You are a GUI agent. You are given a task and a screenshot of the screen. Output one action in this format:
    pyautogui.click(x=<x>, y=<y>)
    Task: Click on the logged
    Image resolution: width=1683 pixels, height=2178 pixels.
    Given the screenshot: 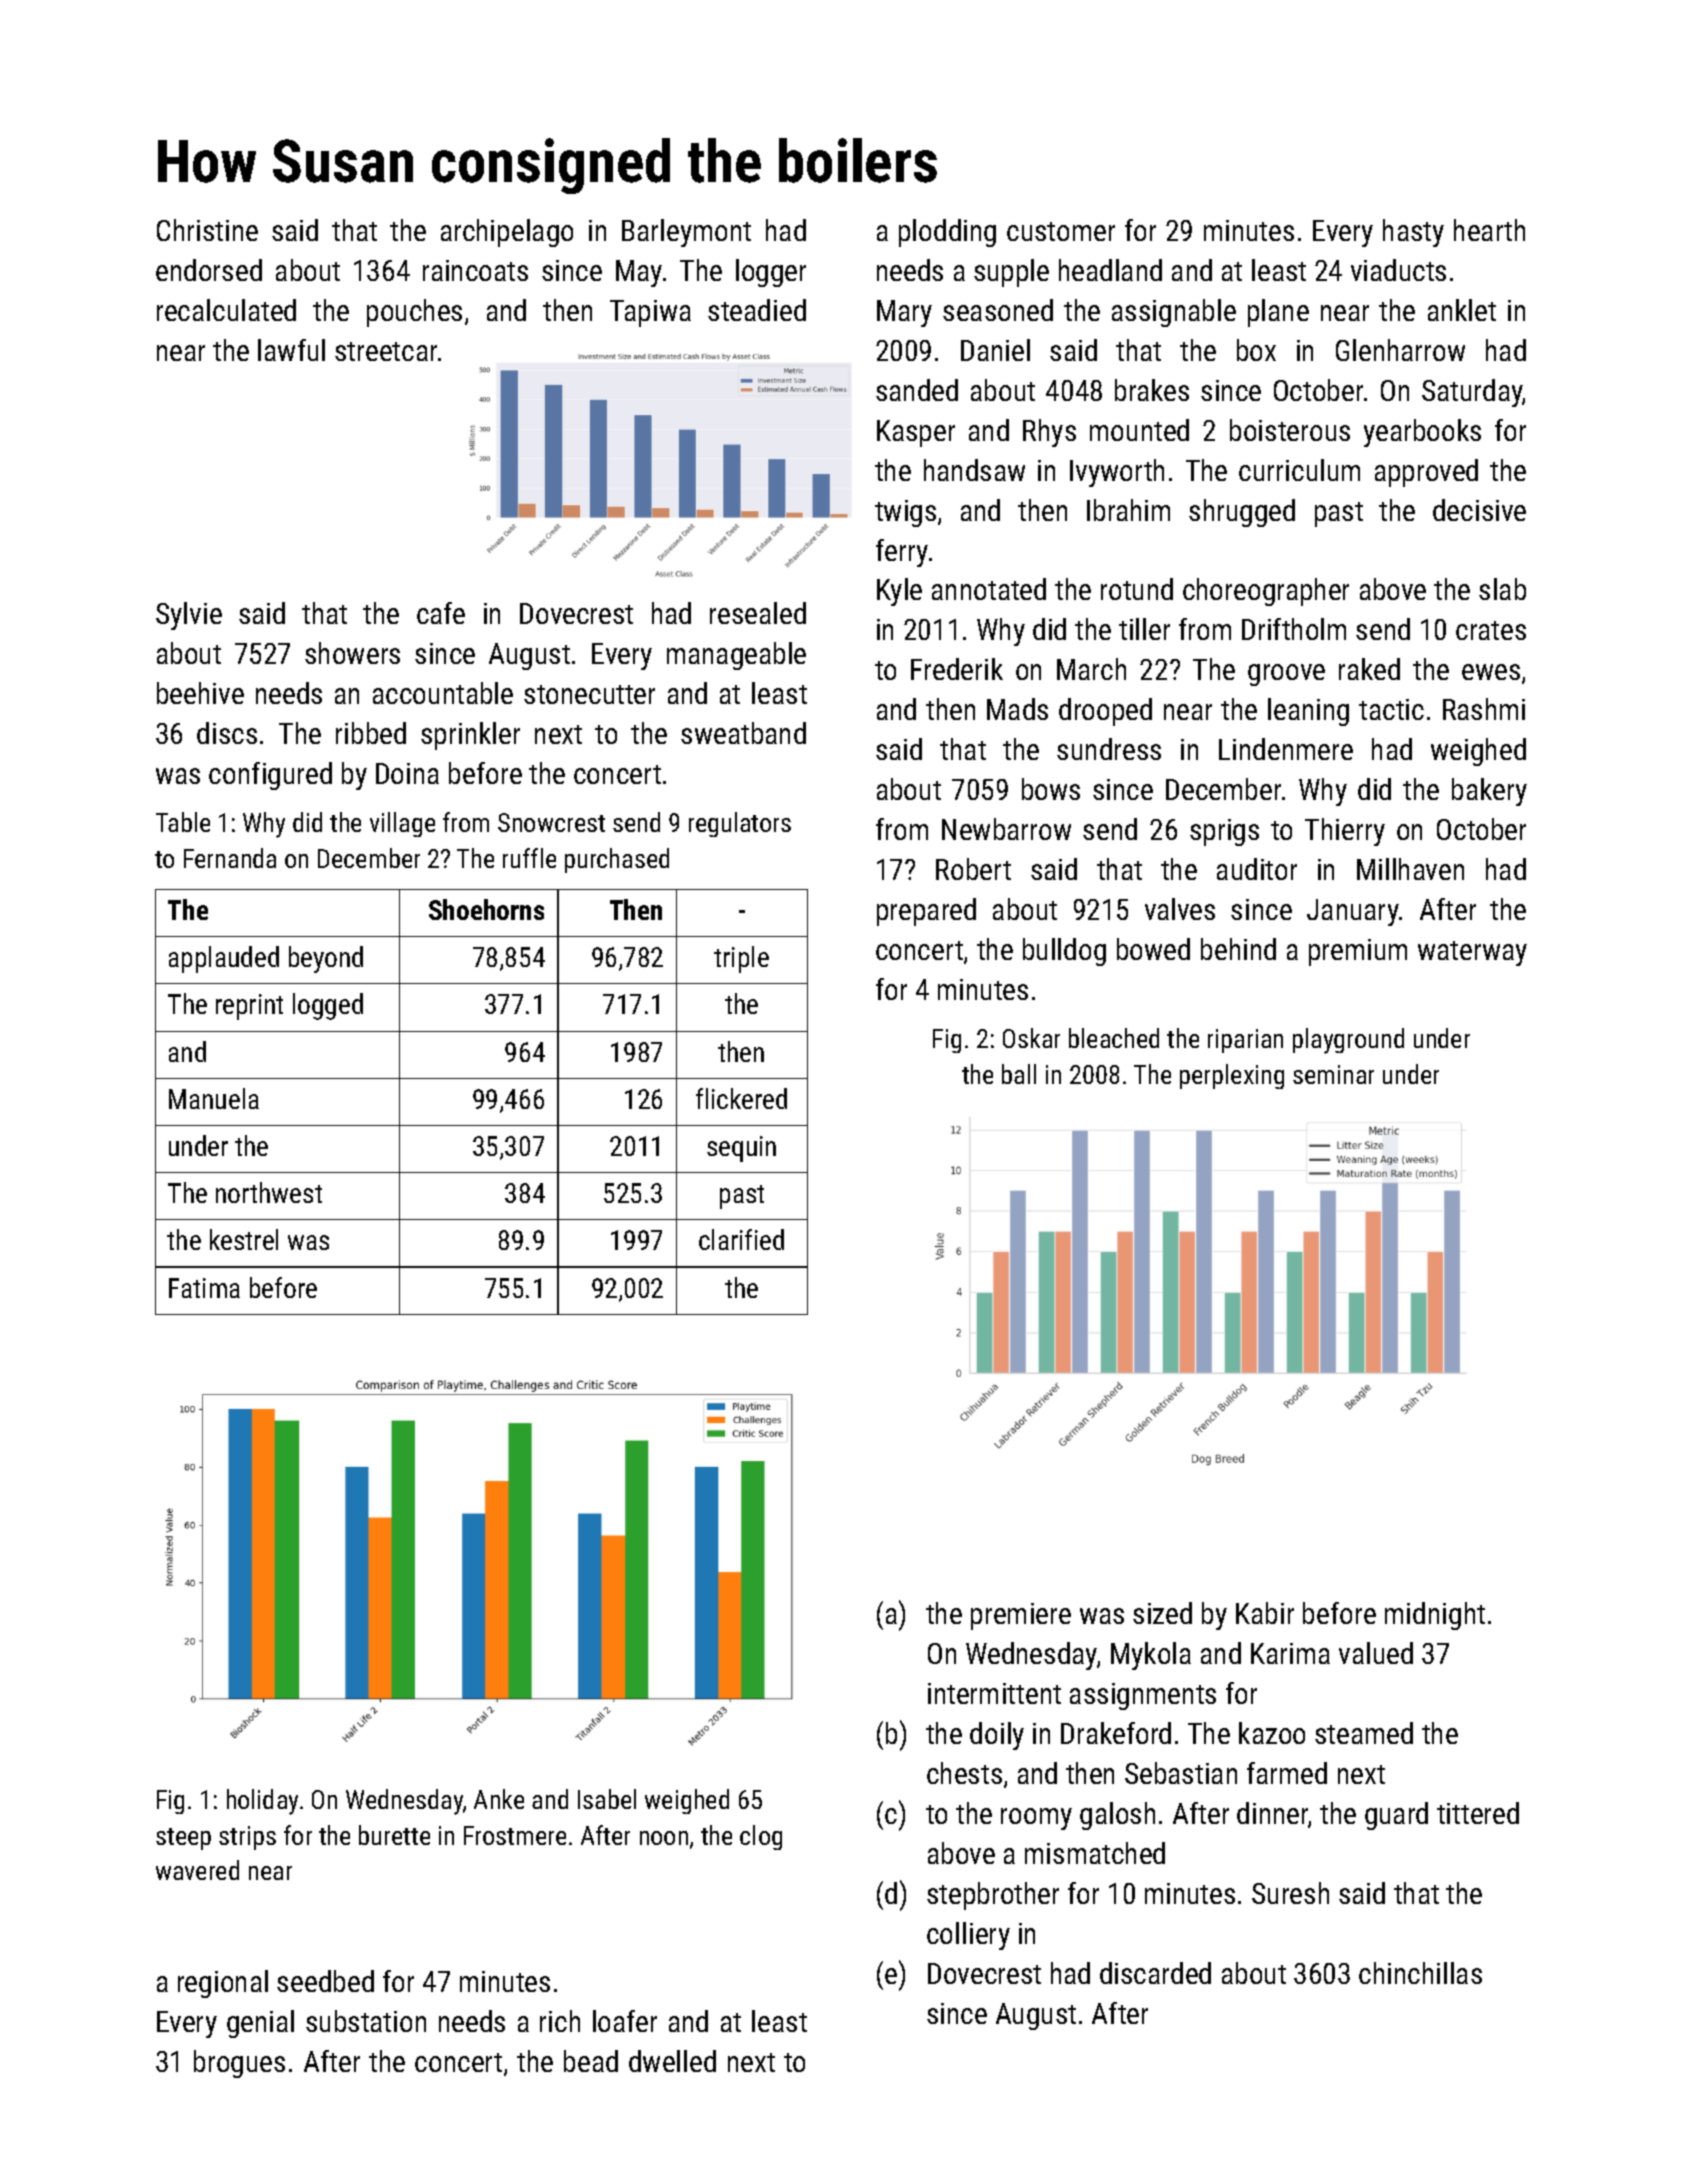 What is the action you would take?
    pyautogui.click(x=328, y=1006)
